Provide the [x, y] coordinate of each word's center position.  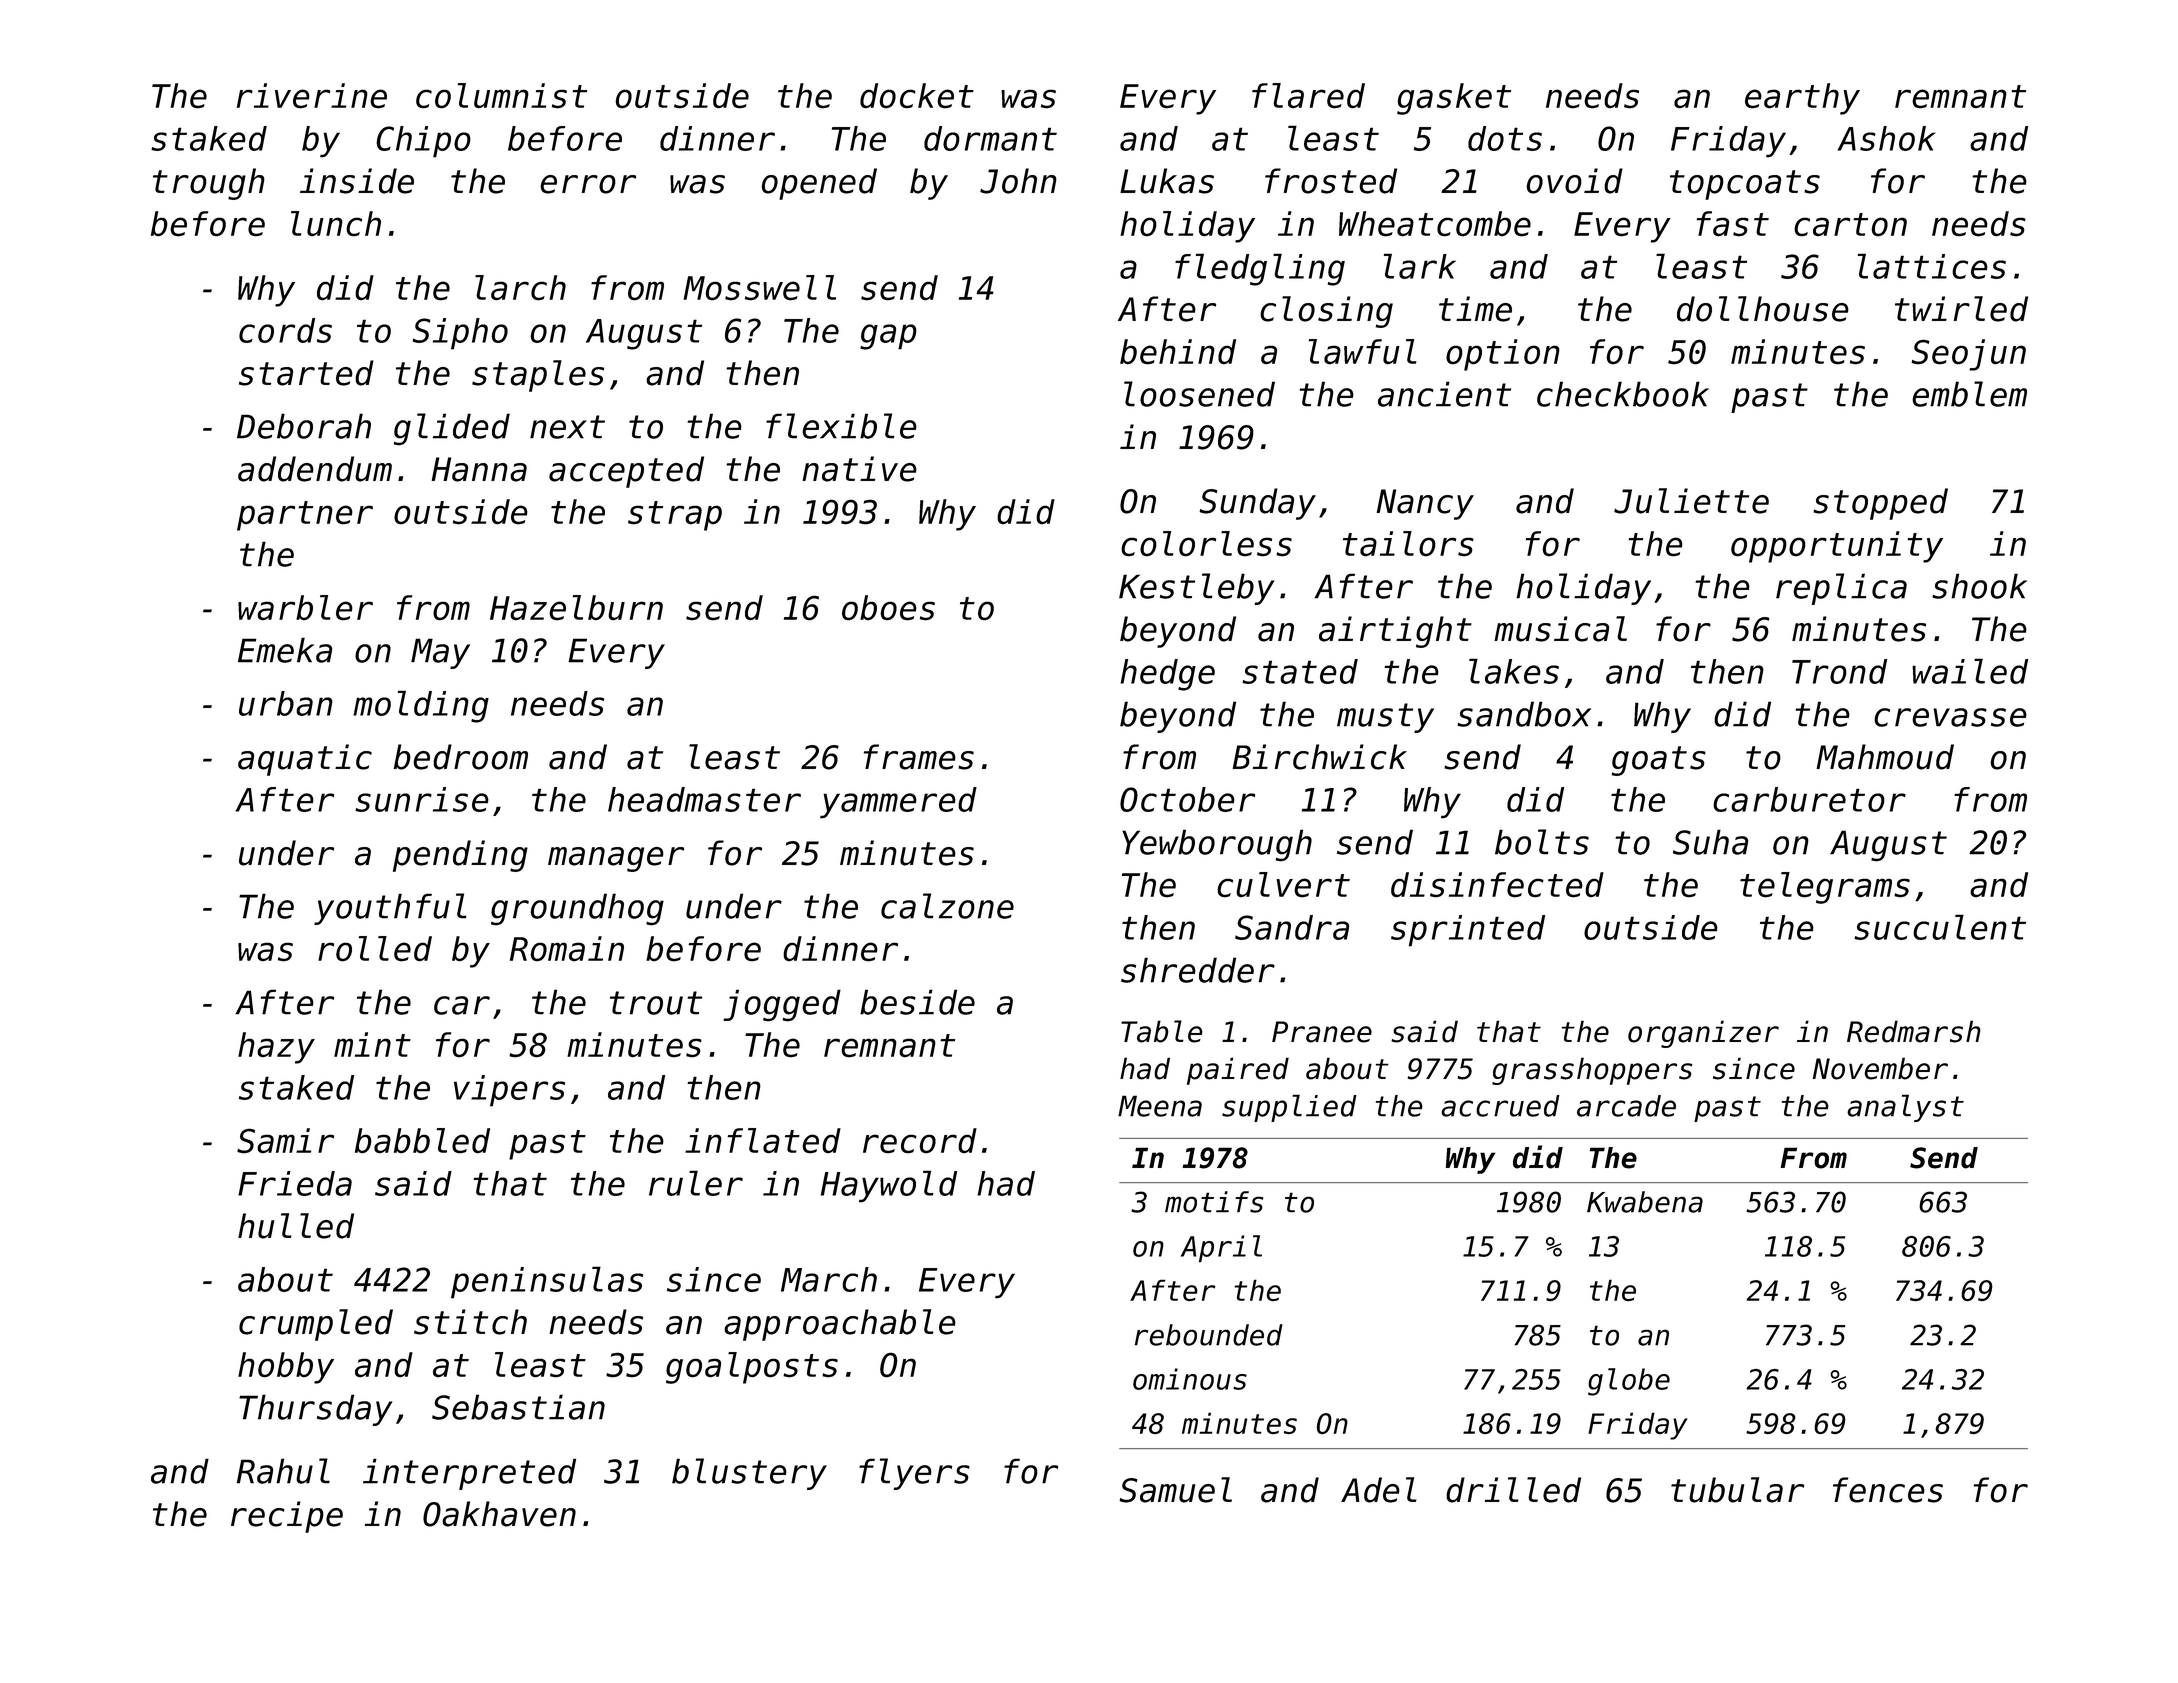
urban [286, 703]
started [306, 373]
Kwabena [1645, 1202]
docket [917, 96]
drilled [1513, 1490]
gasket [1454, 99]
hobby [286, 1368]
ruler [696, 1183]
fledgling [1260, 269]
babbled [422, 1141]
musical [1560, 629]
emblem [1969, 394]
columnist [501, 96]
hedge [1167, 675]
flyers [914, 1474]
